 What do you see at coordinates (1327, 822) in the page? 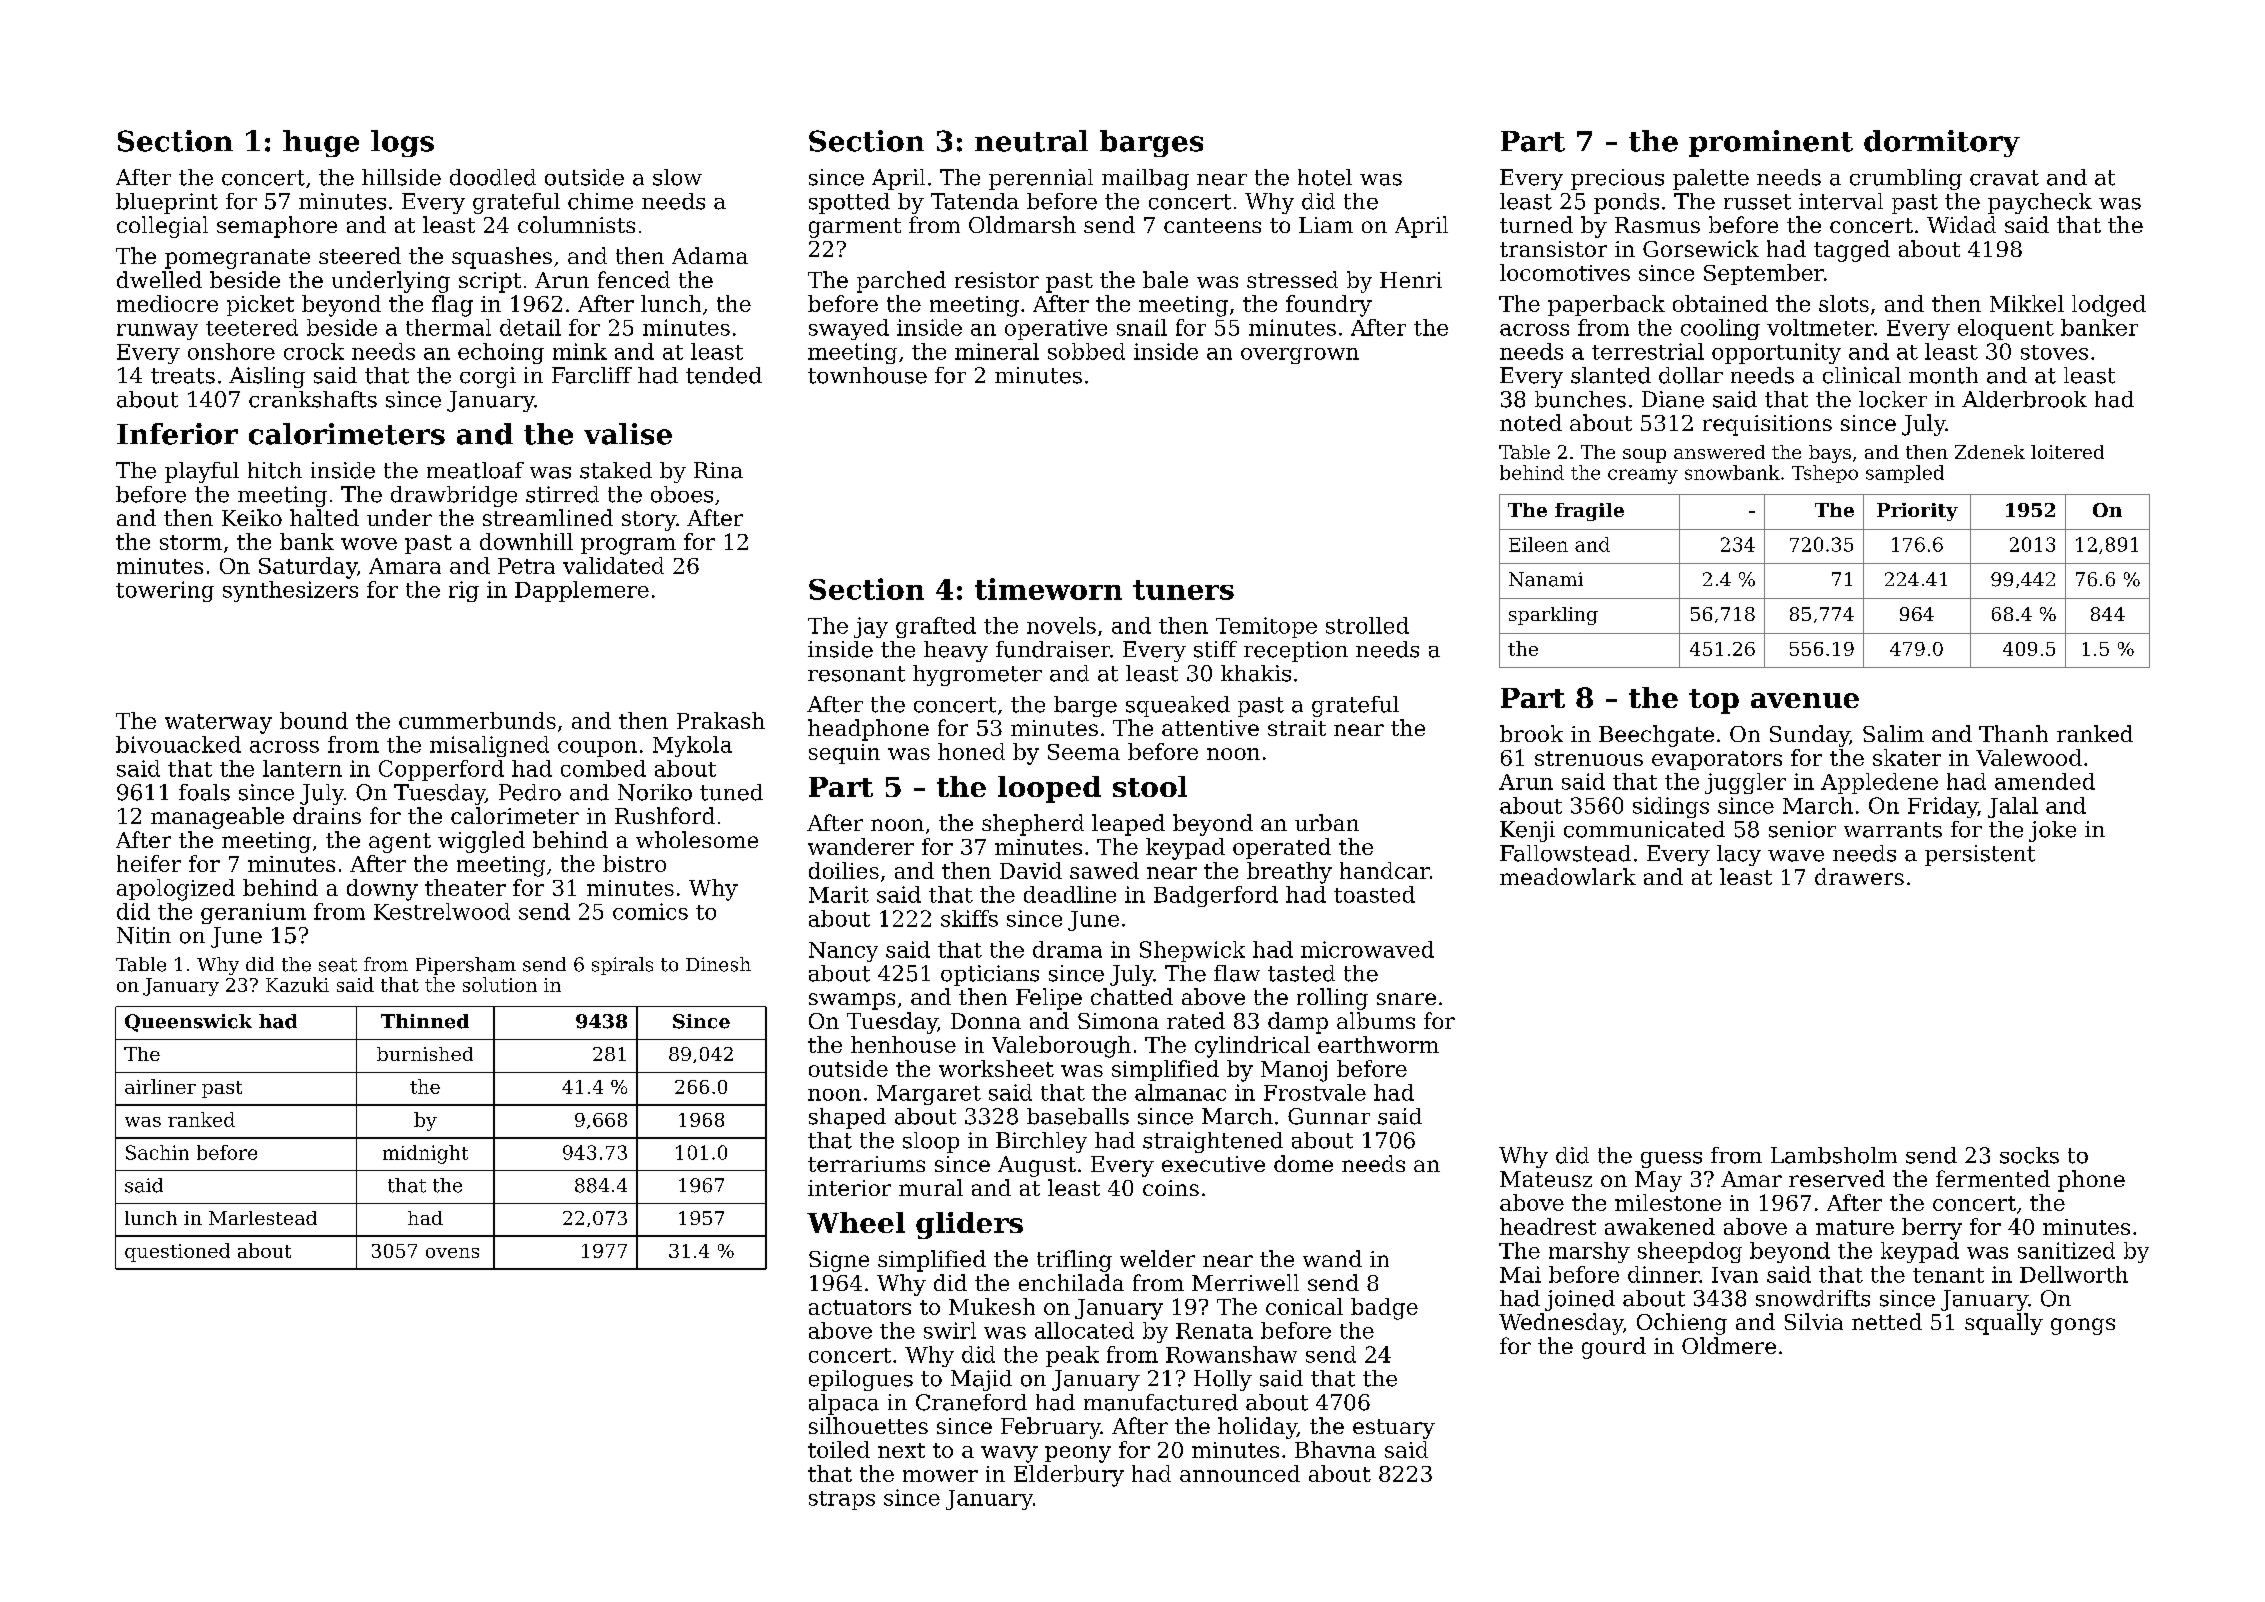
I see `urban` at bounding box center [1327, 822].
